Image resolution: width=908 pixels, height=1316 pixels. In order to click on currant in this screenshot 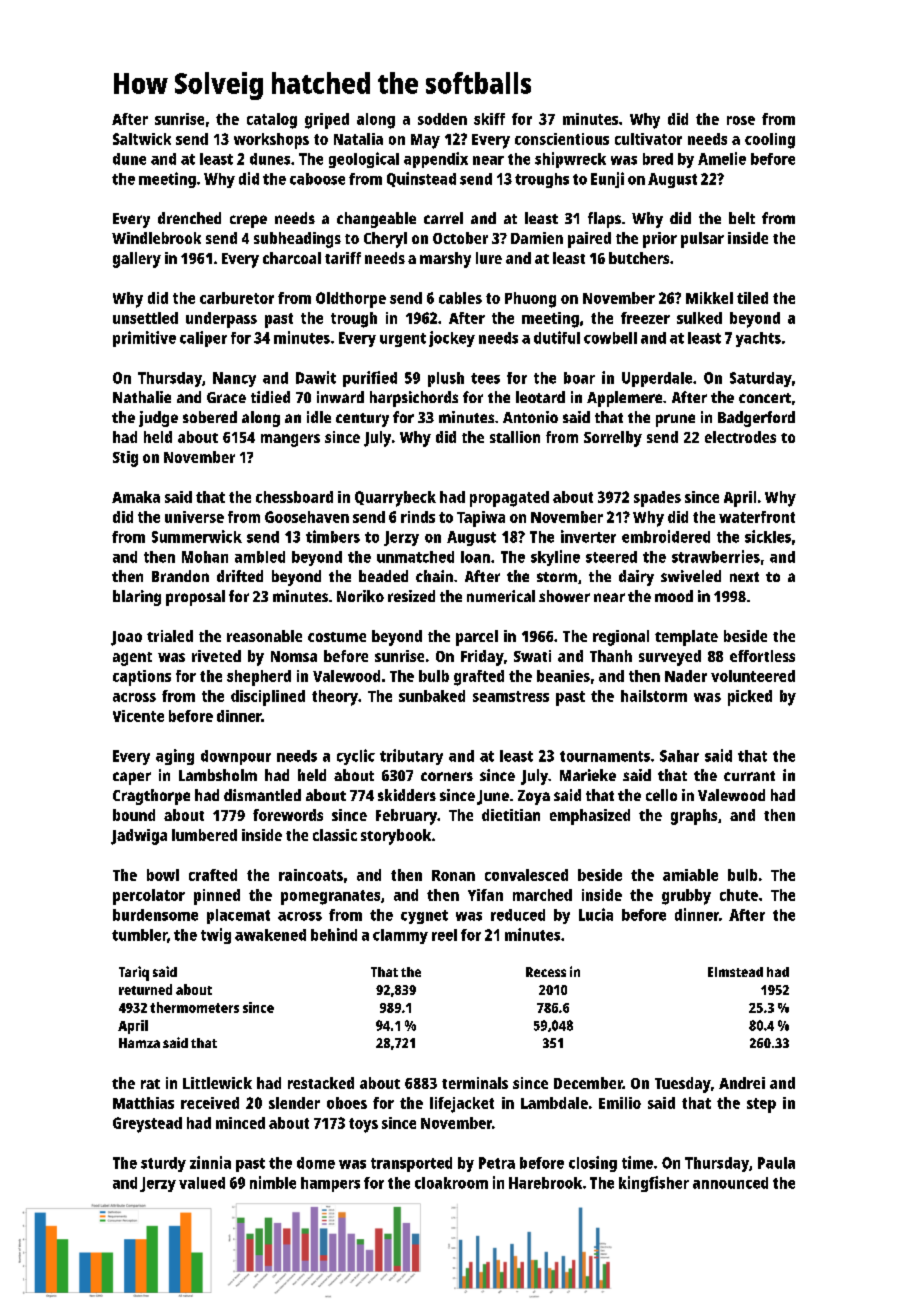, I will do `click(749, 776)`.
